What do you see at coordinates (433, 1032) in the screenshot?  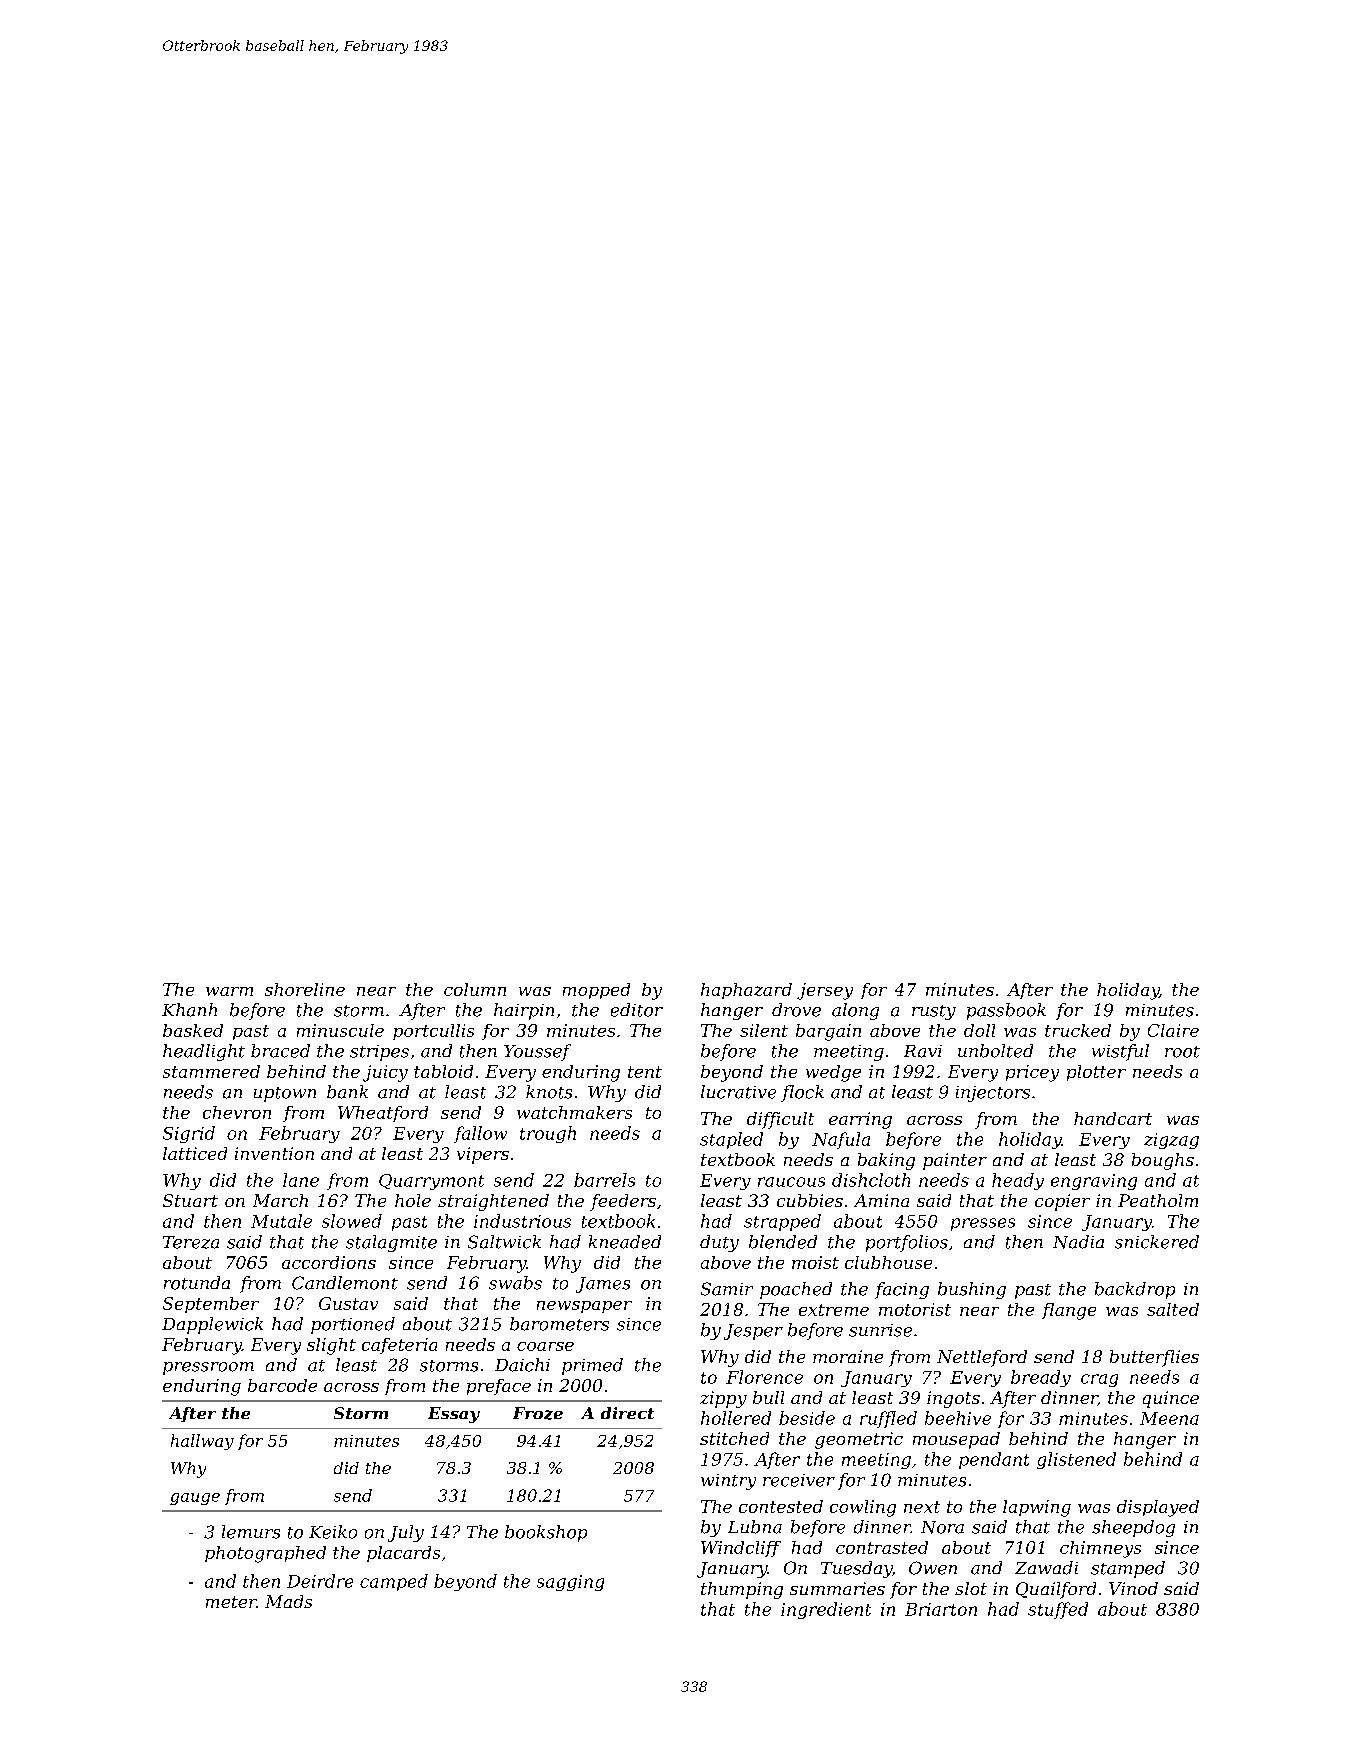 I see `portcullis` at bounding box center [433, 1032].
